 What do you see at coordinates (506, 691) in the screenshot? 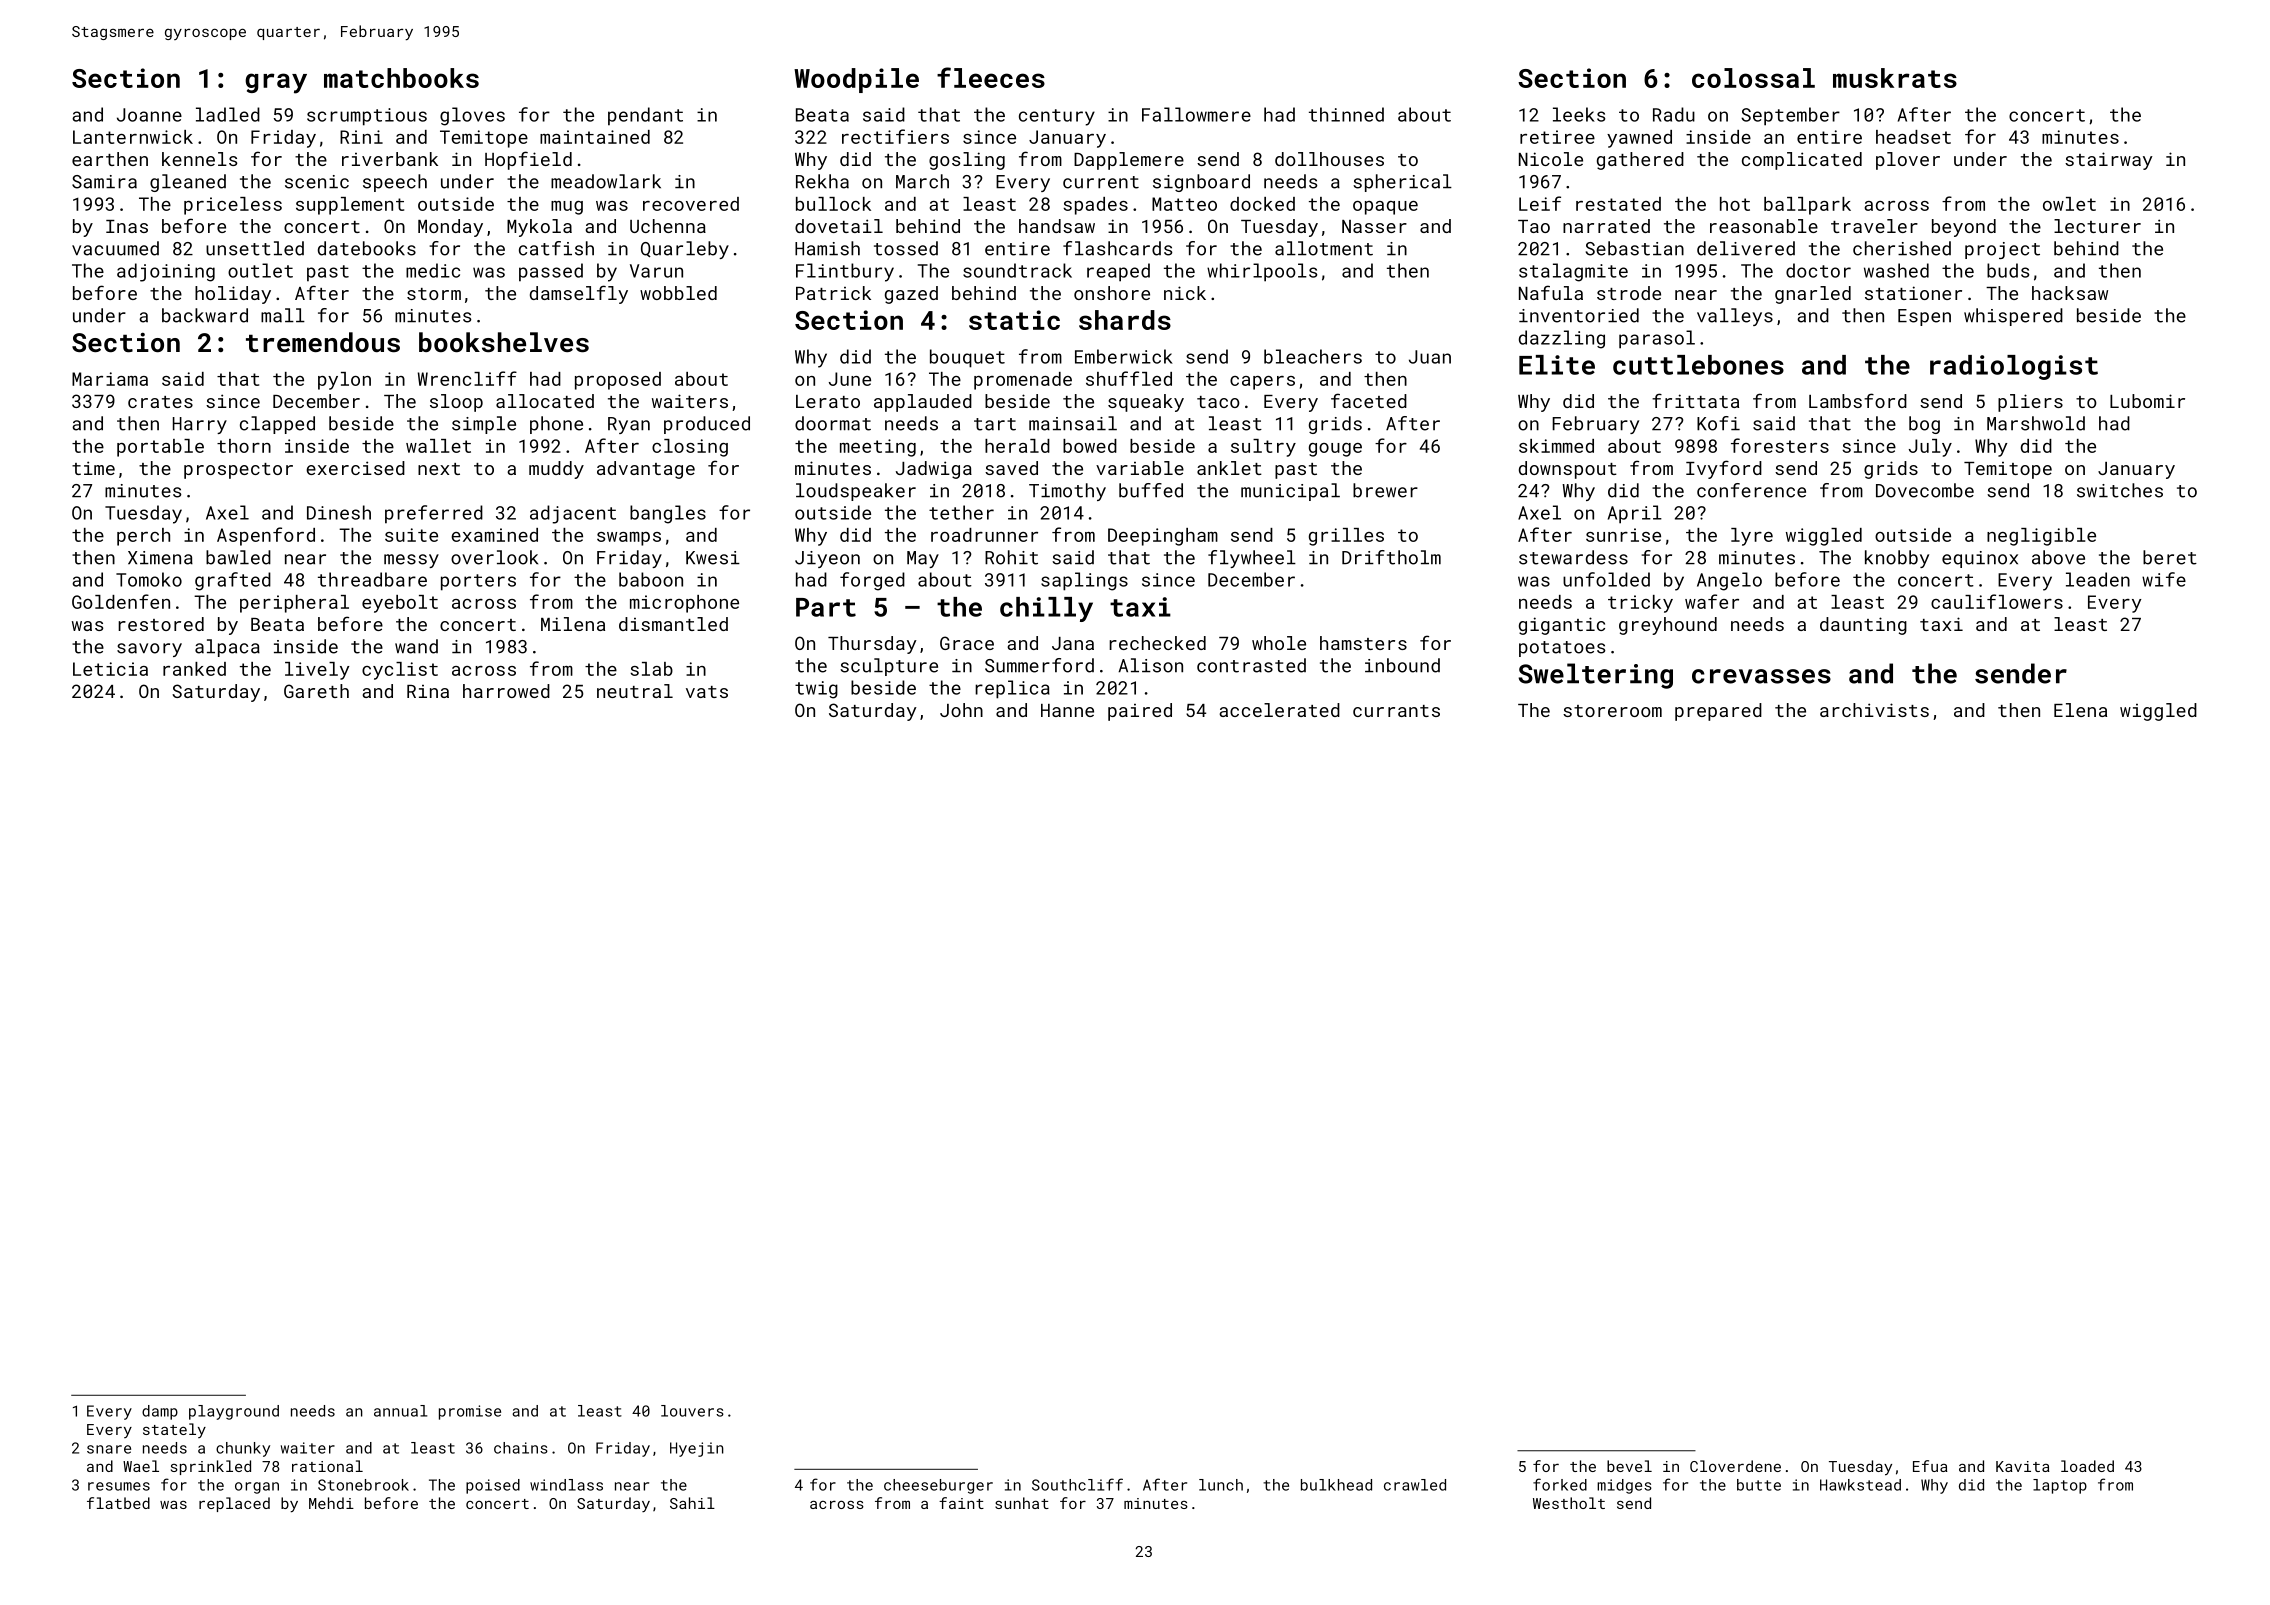
I see `harrowed` at bounding box center [506, 691].
